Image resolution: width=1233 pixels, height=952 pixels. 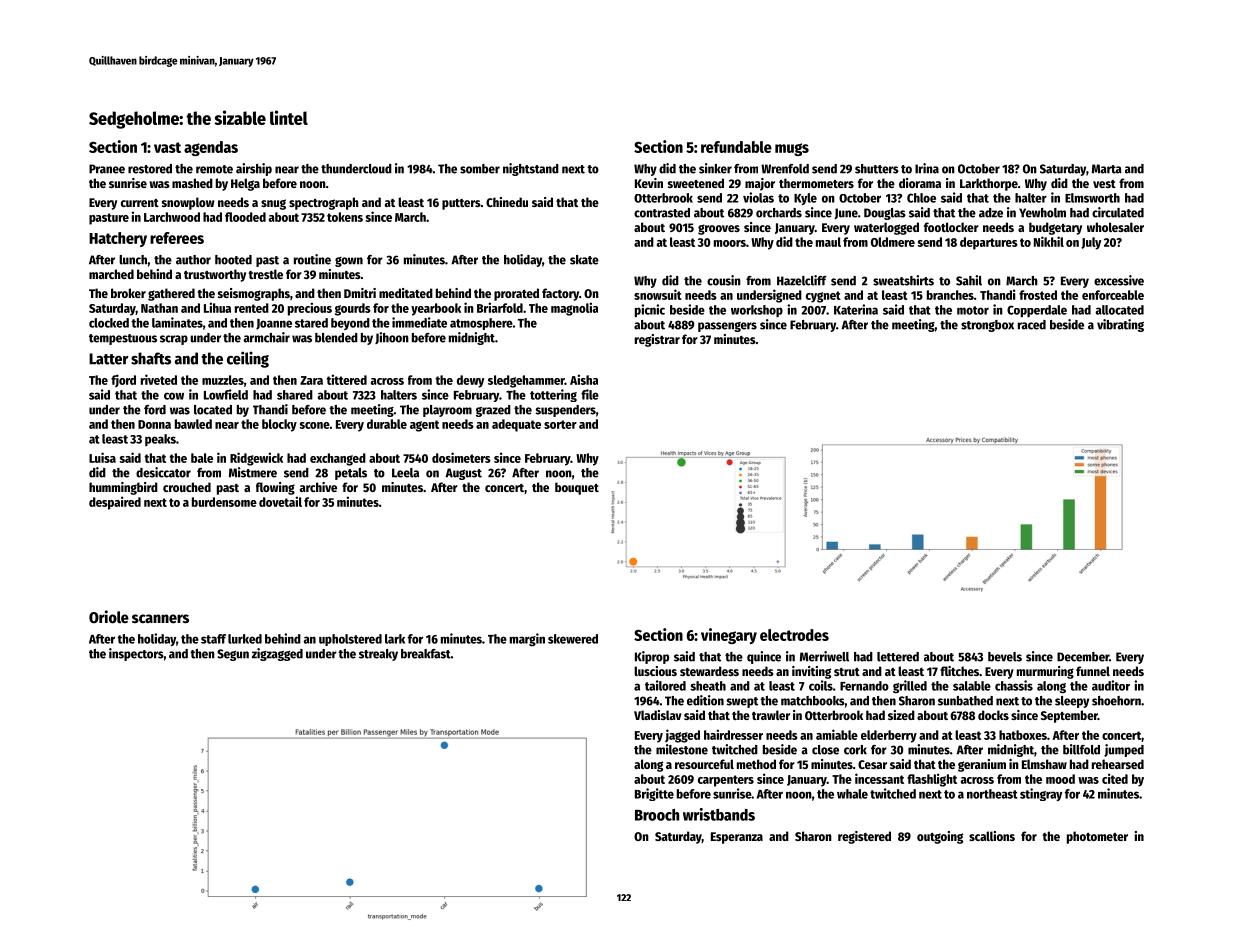 What do you see at coordinates (657, 815) in the page?
I see `Brooch` at bounding box center [657, 815].
